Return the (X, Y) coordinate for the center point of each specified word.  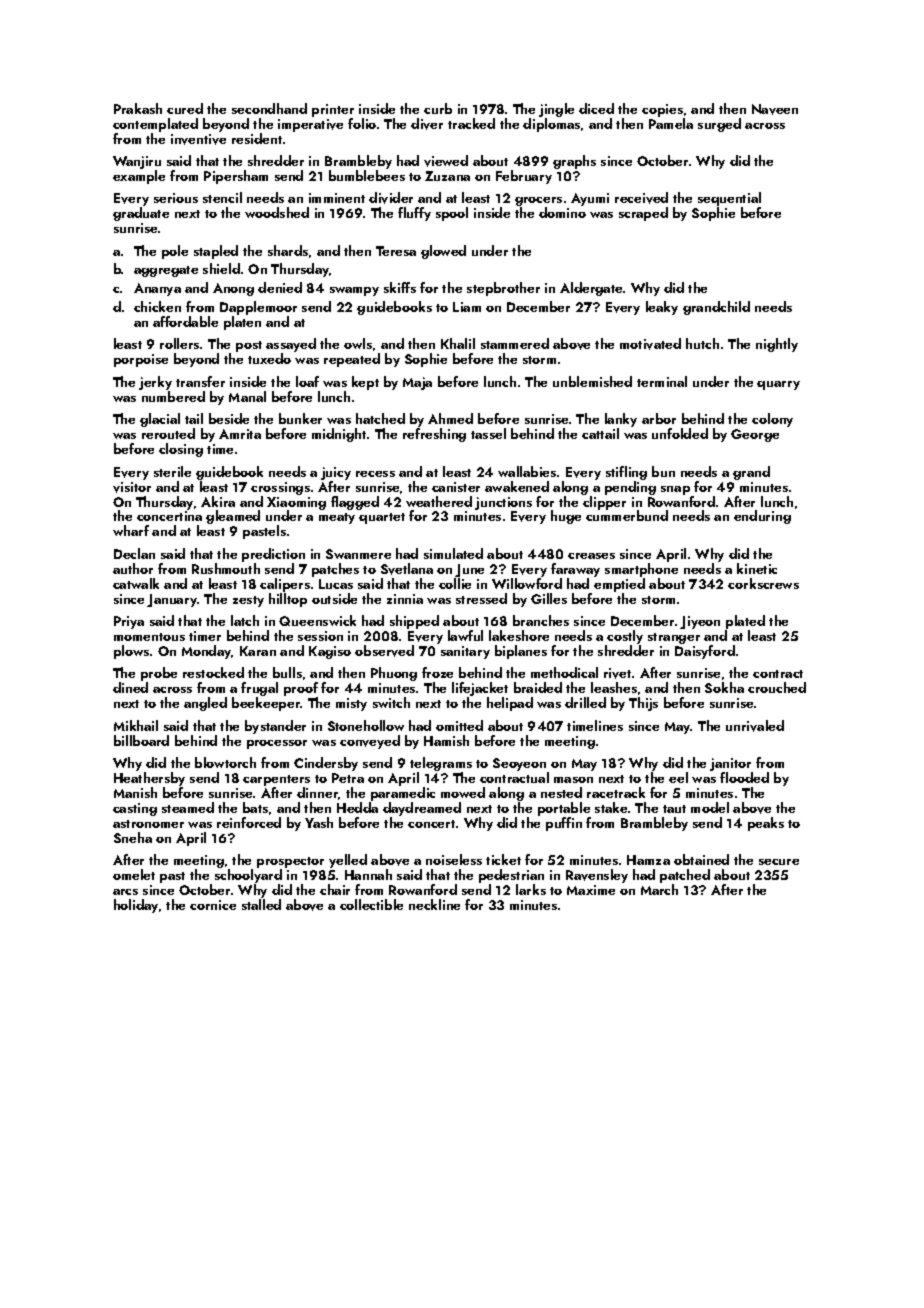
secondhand (269, 108)
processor (277, 744)
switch (391, 702)
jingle (556, 110)
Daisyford (705, 652)
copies (662, 110)
